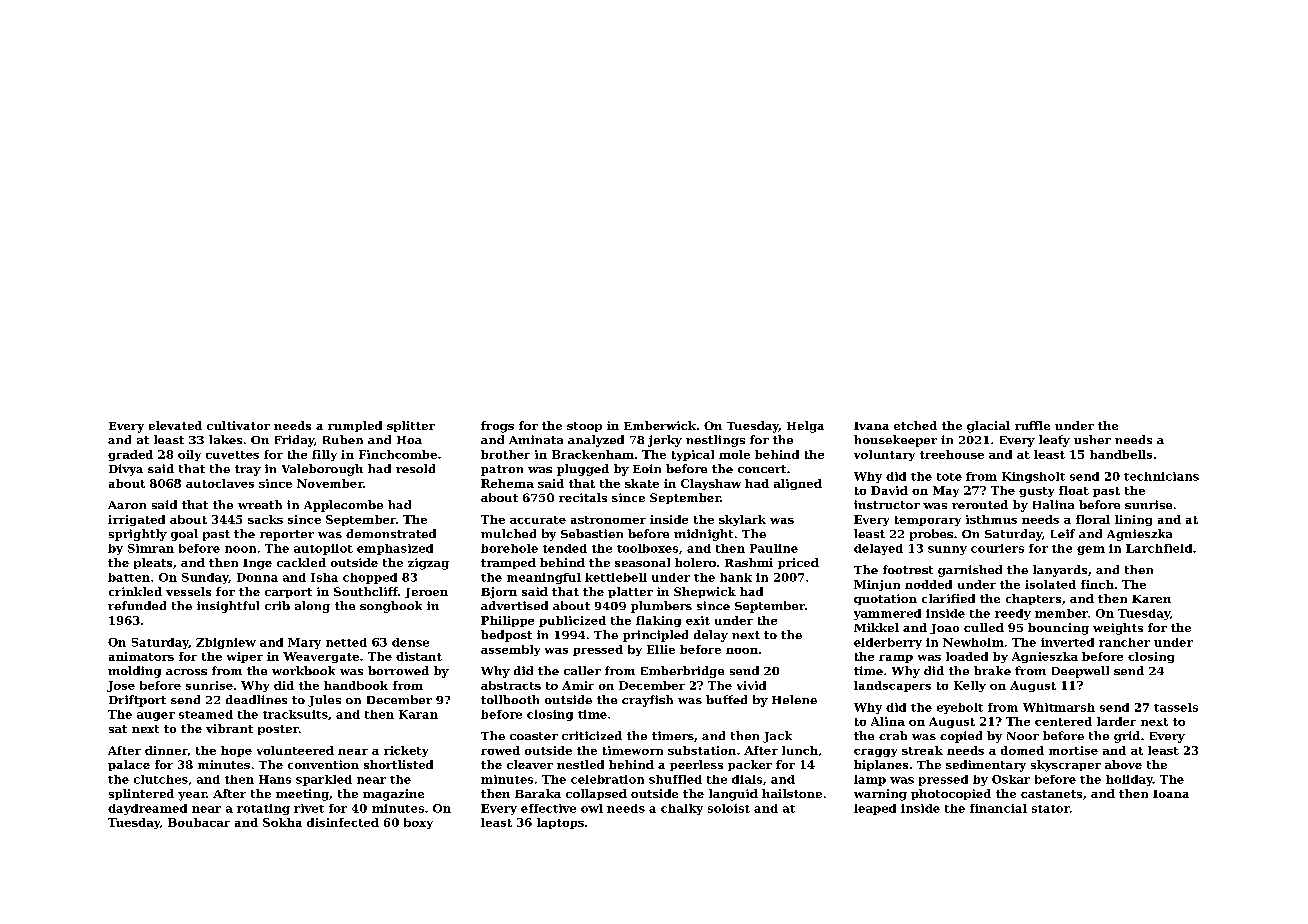  I want to click on May, so click(946, 491).
